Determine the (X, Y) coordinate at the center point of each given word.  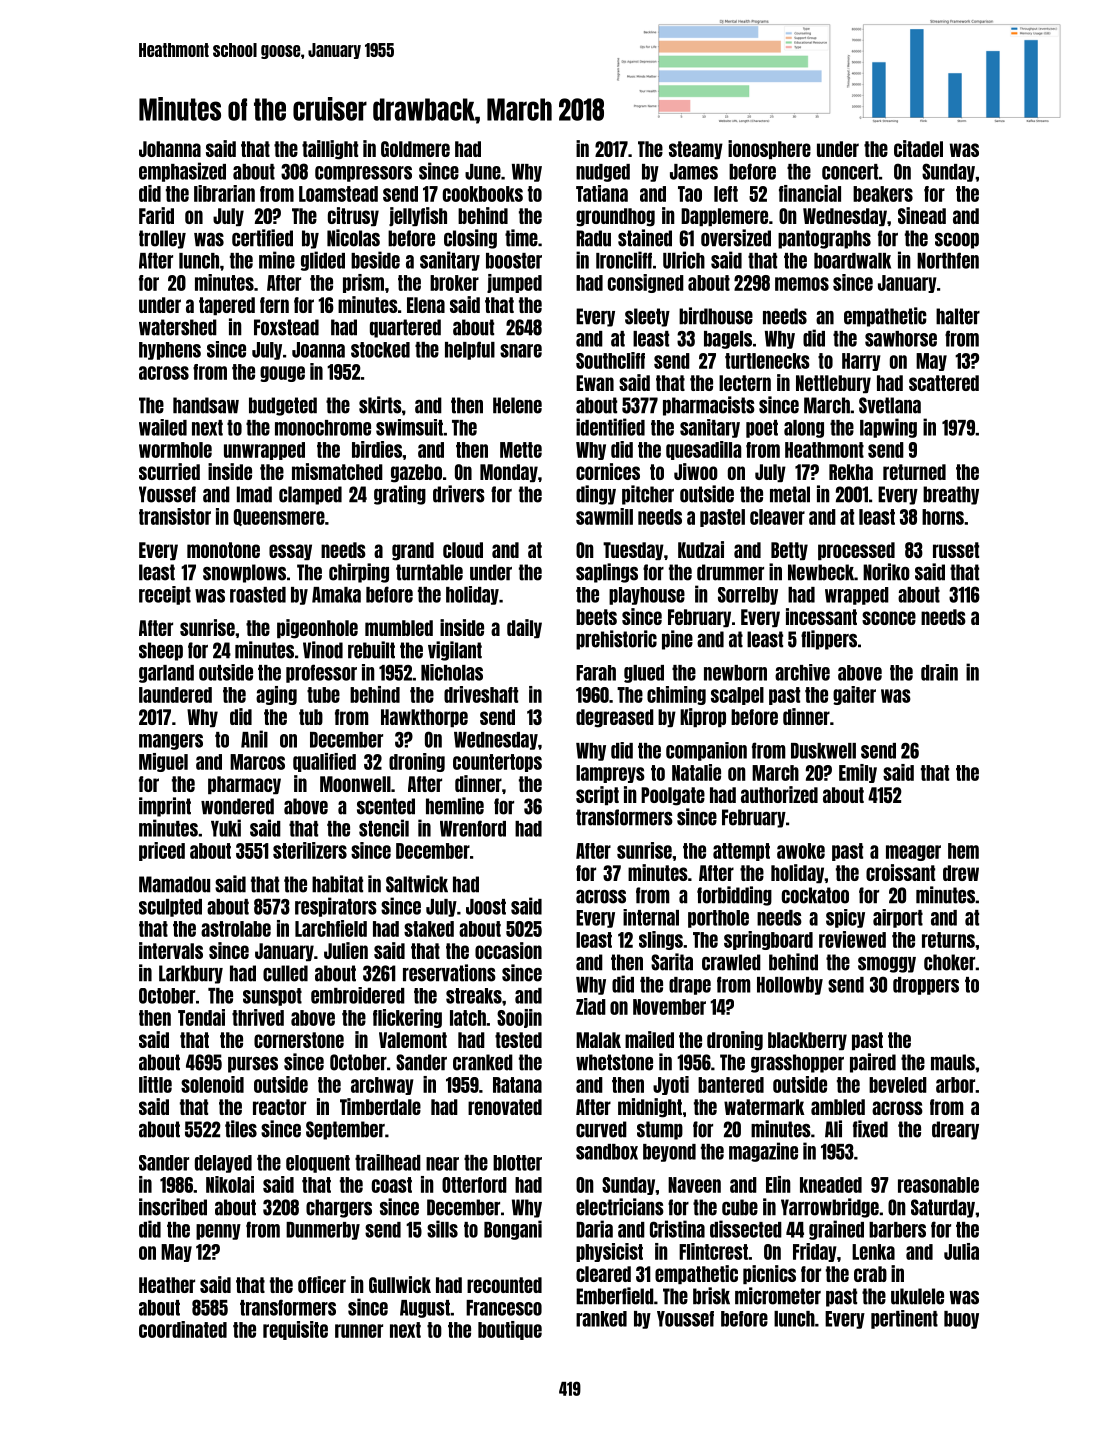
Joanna (318, 350)
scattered (944, 383)
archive (802, 672)
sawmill (604, 516)
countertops (497, 763)
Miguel (163, 762)
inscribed (173, 1207)
